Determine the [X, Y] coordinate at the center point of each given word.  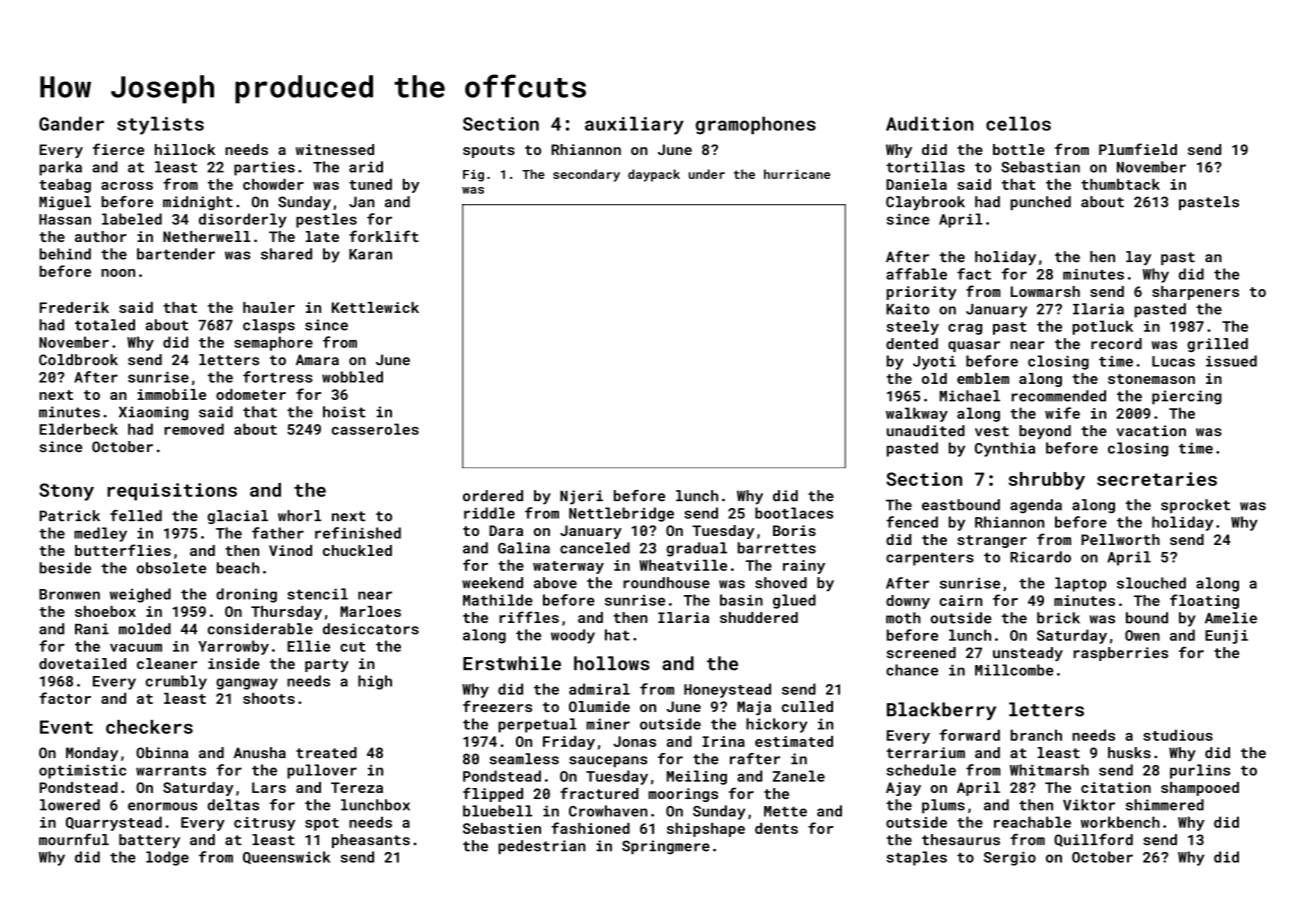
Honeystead [727, 690]
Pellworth [1120, 539]
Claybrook [925, 203]
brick [1058, 618]
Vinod [290, 550]
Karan [370, 254]
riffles [529, 617]
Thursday [286, 613]
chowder [273, 184]
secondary [586, 175]
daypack [654, 175]
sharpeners [1195, 293]
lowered [70, 805]
